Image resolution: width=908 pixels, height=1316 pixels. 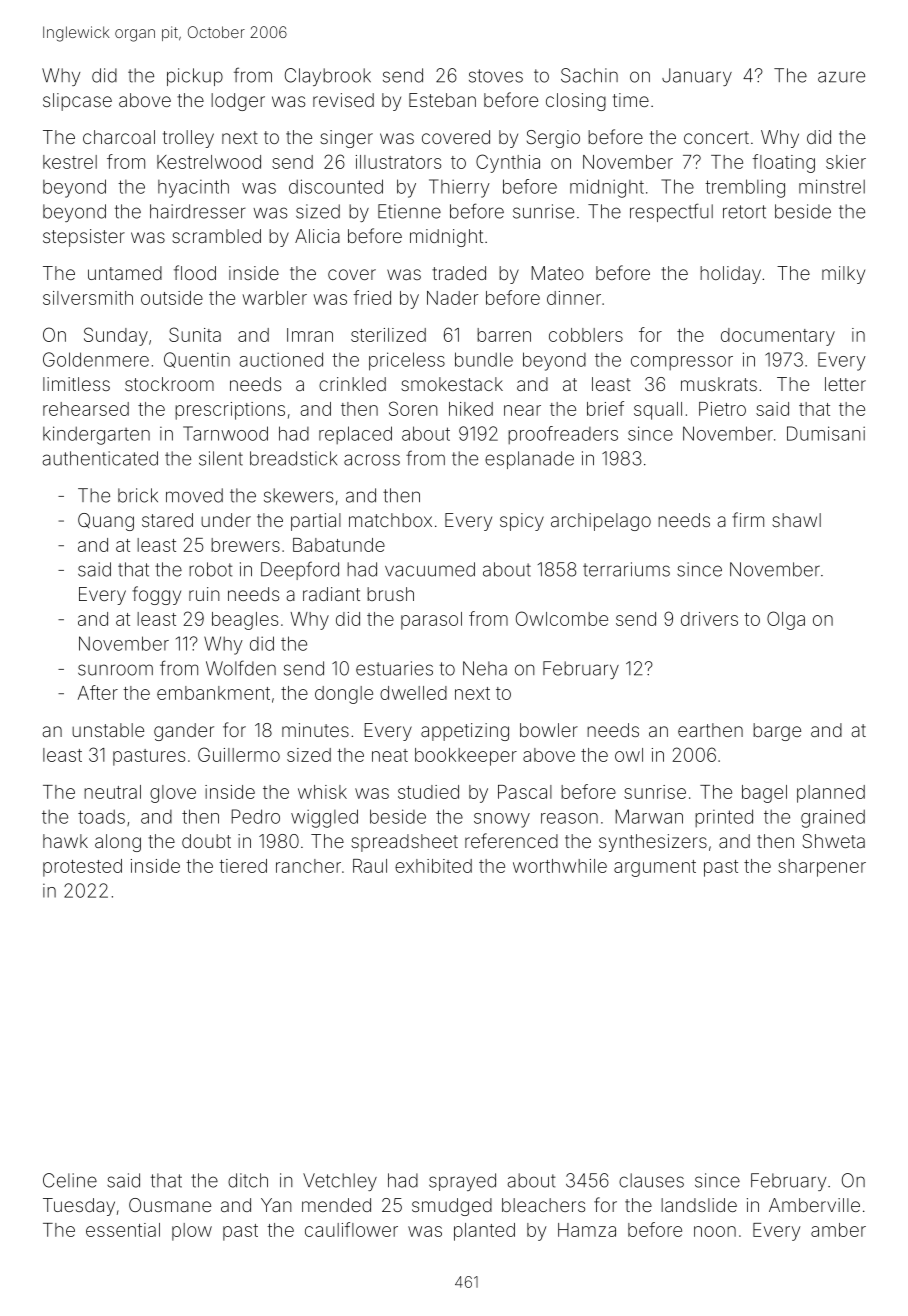 I want to click on Mateo, so click(x=558, y=273).
